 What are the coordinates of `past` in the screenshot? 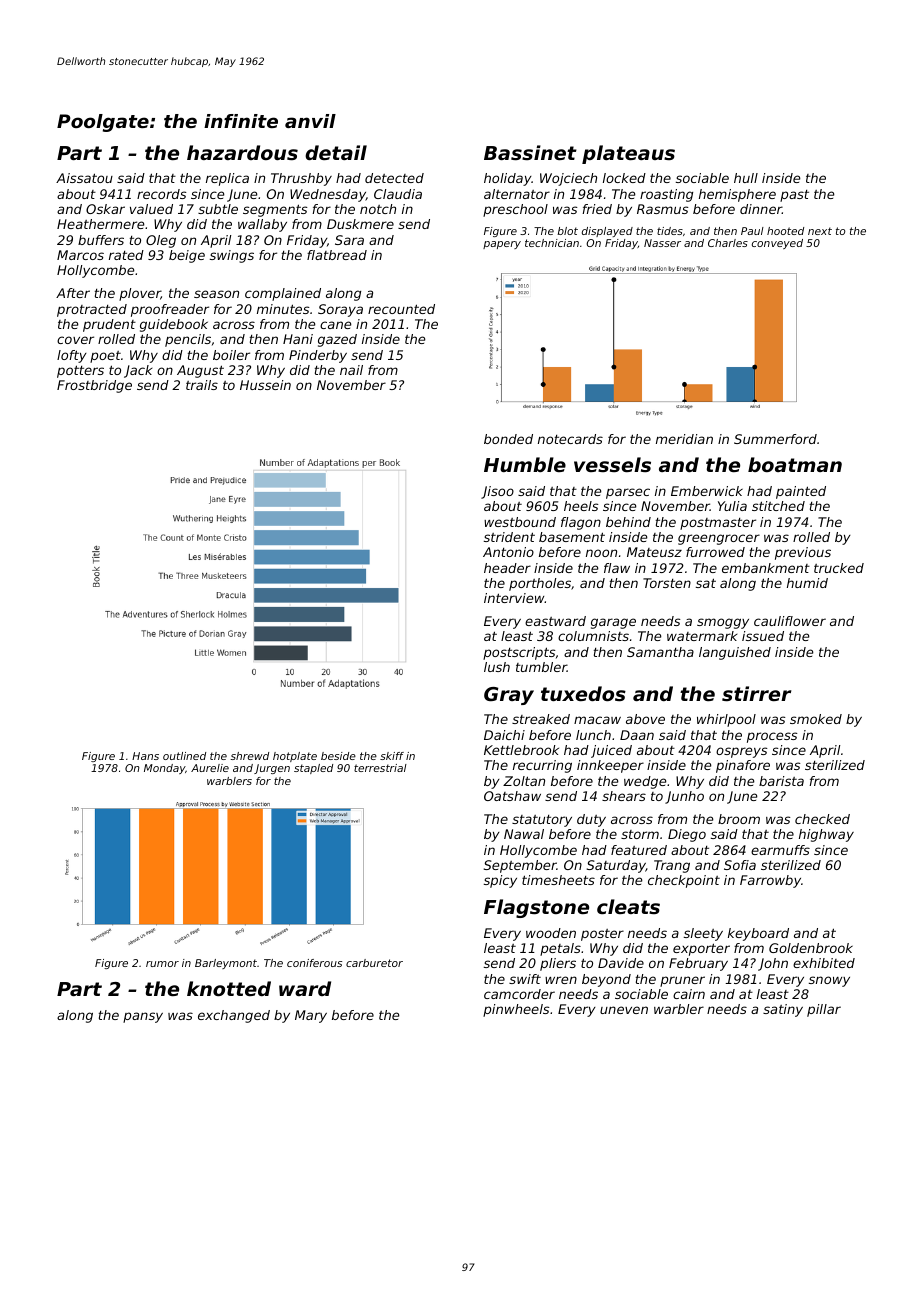 It's located at (794, 196).
